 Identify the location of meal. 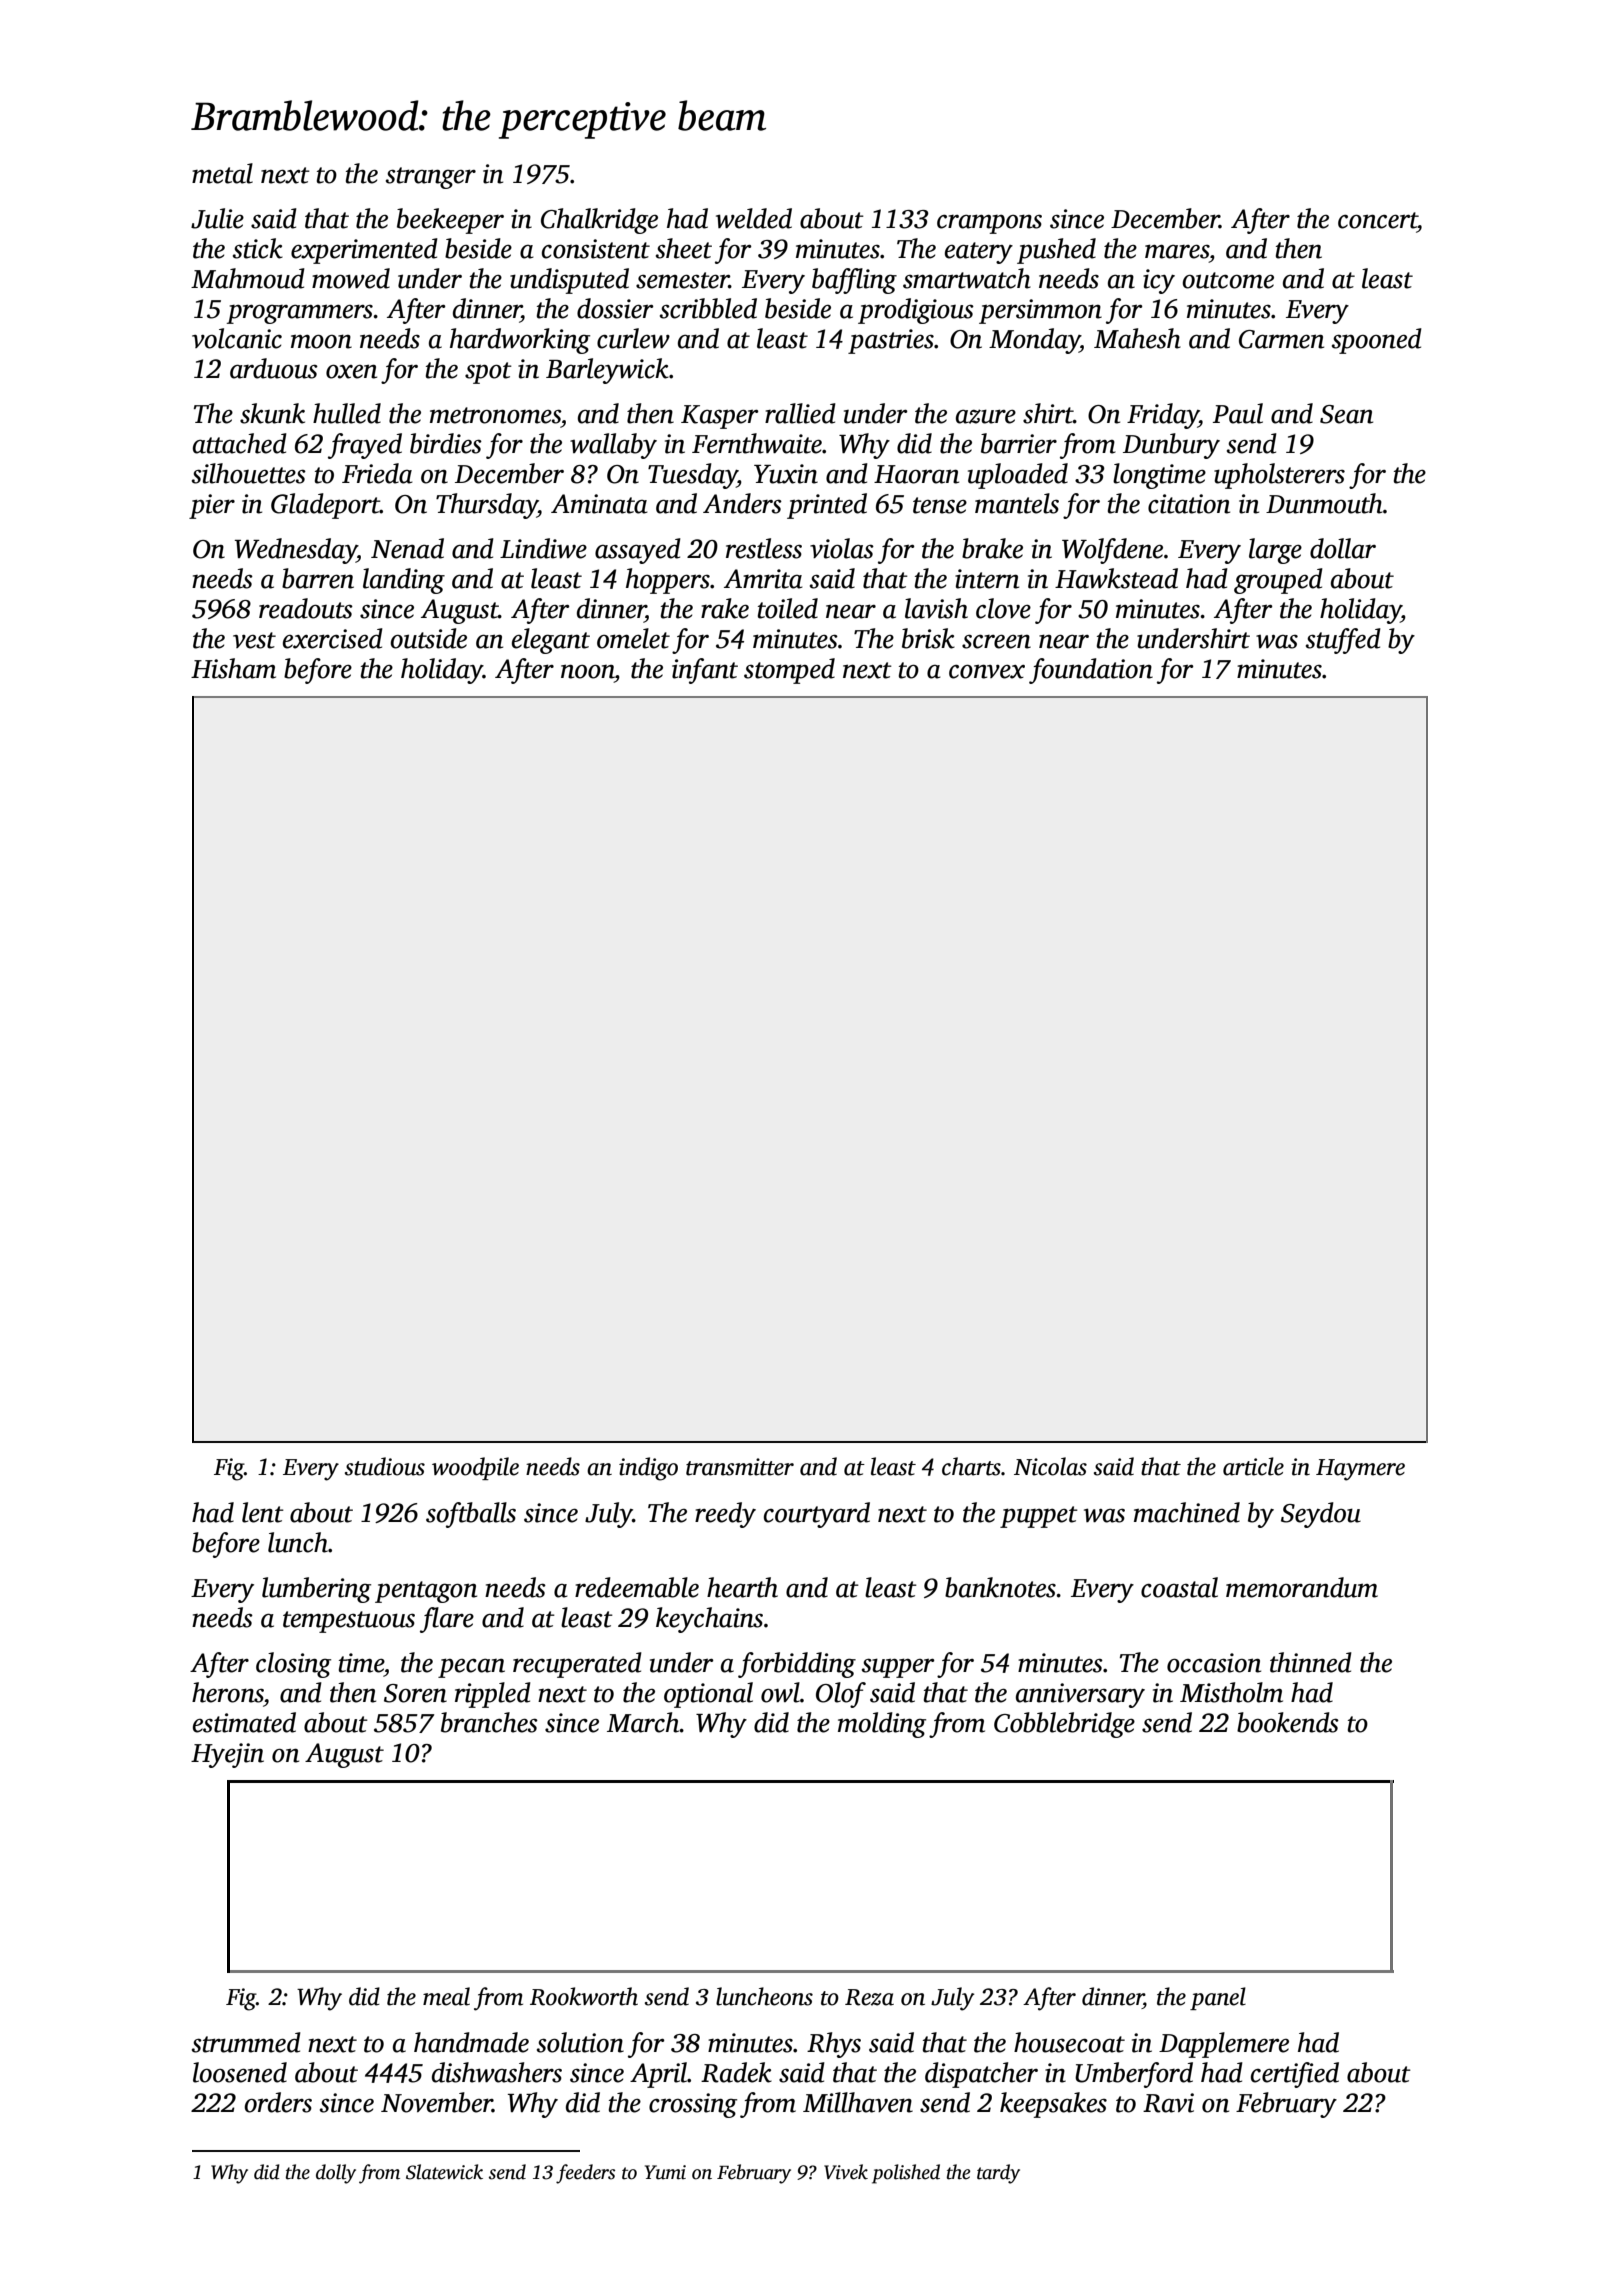
(446, 1996).
